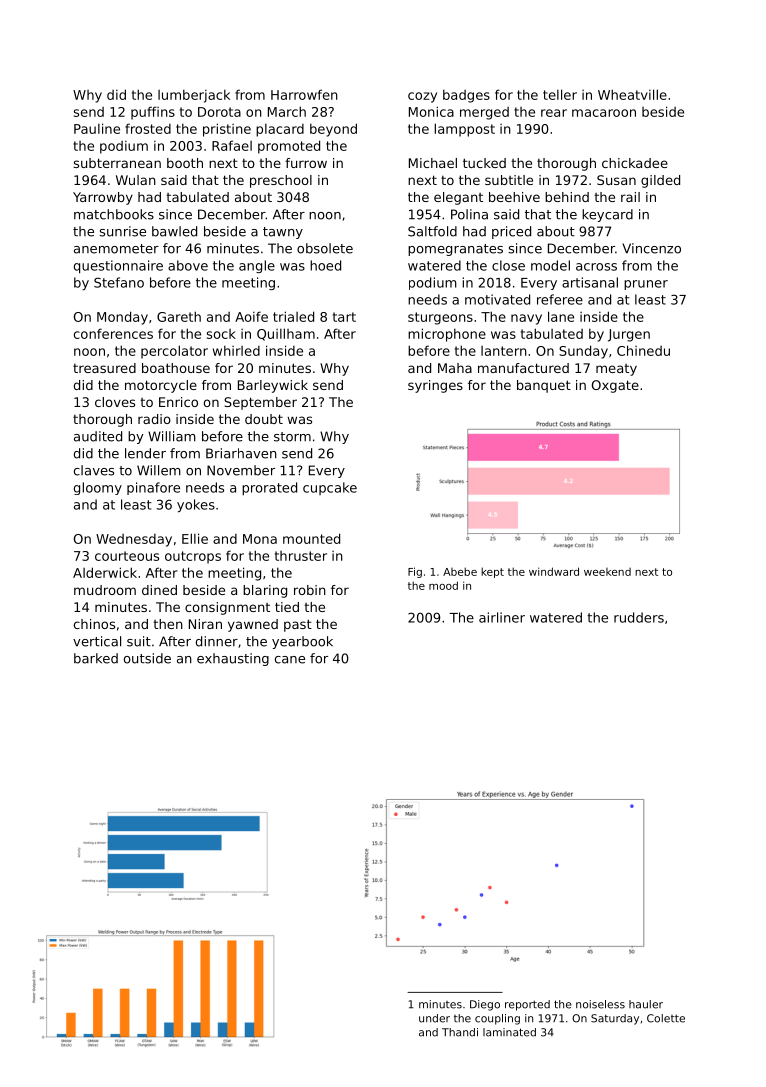 This screenshot has width=766, height=1087. I want to click on lumberjack, so click(194, 96).
